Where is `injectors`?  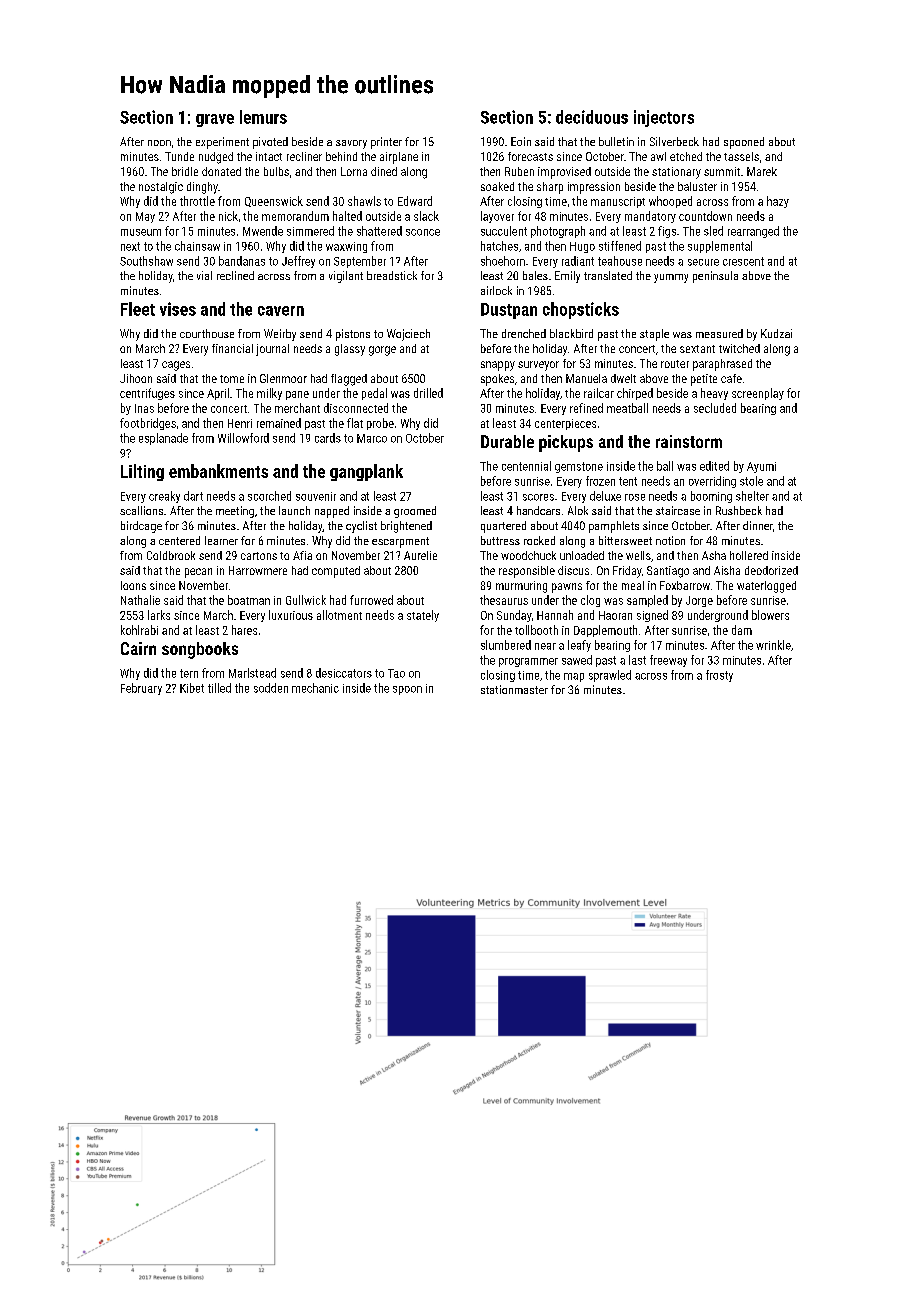
injectors is located at coordinates (664, 118).
